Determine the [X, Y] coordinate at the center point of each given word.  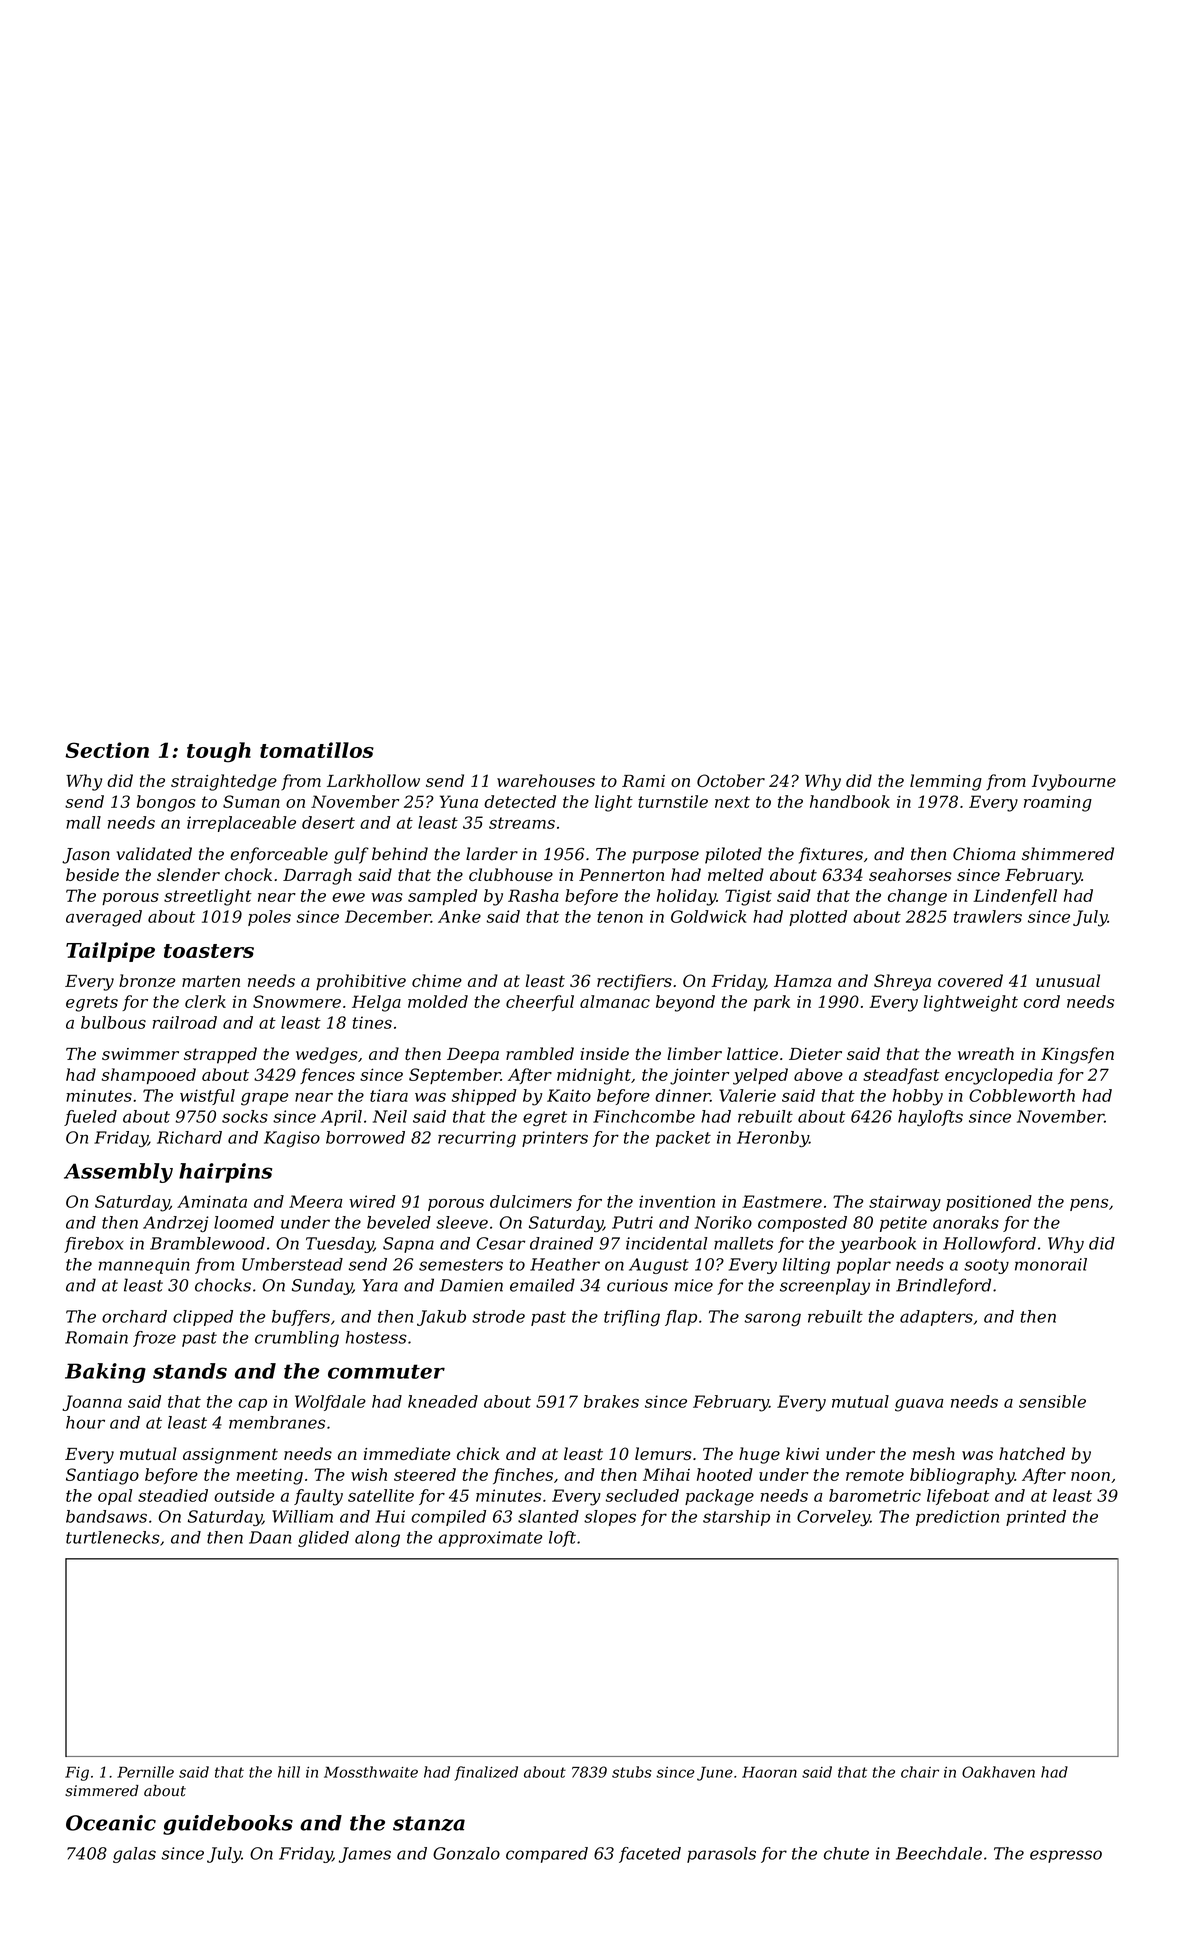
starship [736, 1518]
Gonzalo [466, 1853]
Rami [643, 781]
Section [107, 750]
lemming [946, 782]
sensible [1052, 1401]
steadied [173, 1495]
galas [134, 1855]
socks [245, 1116]
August [659, 1266]
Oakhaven [998, 1772]
